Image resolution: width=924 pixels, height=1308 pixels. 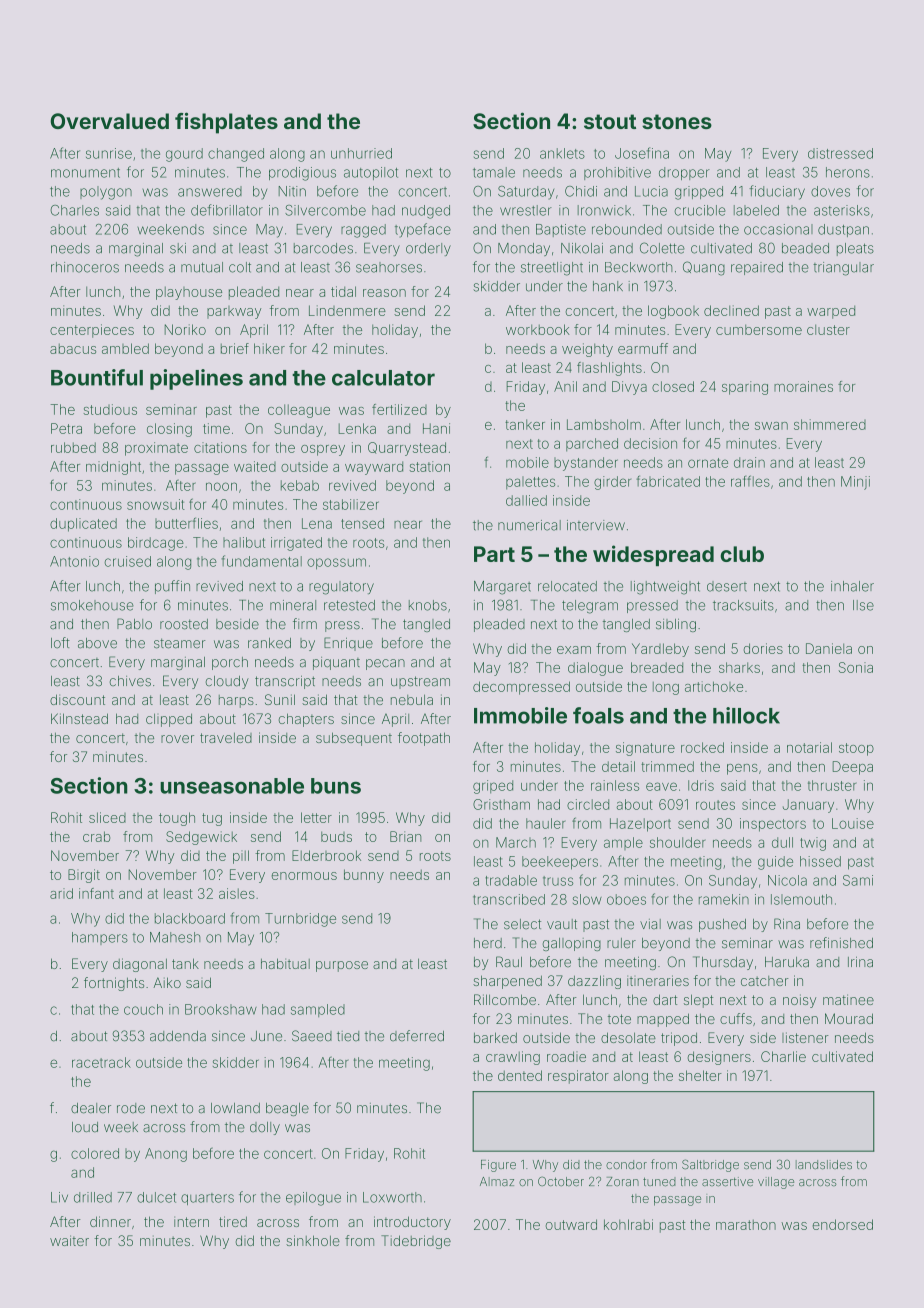 I want to click on triangular, so click(x=843, y=269).
